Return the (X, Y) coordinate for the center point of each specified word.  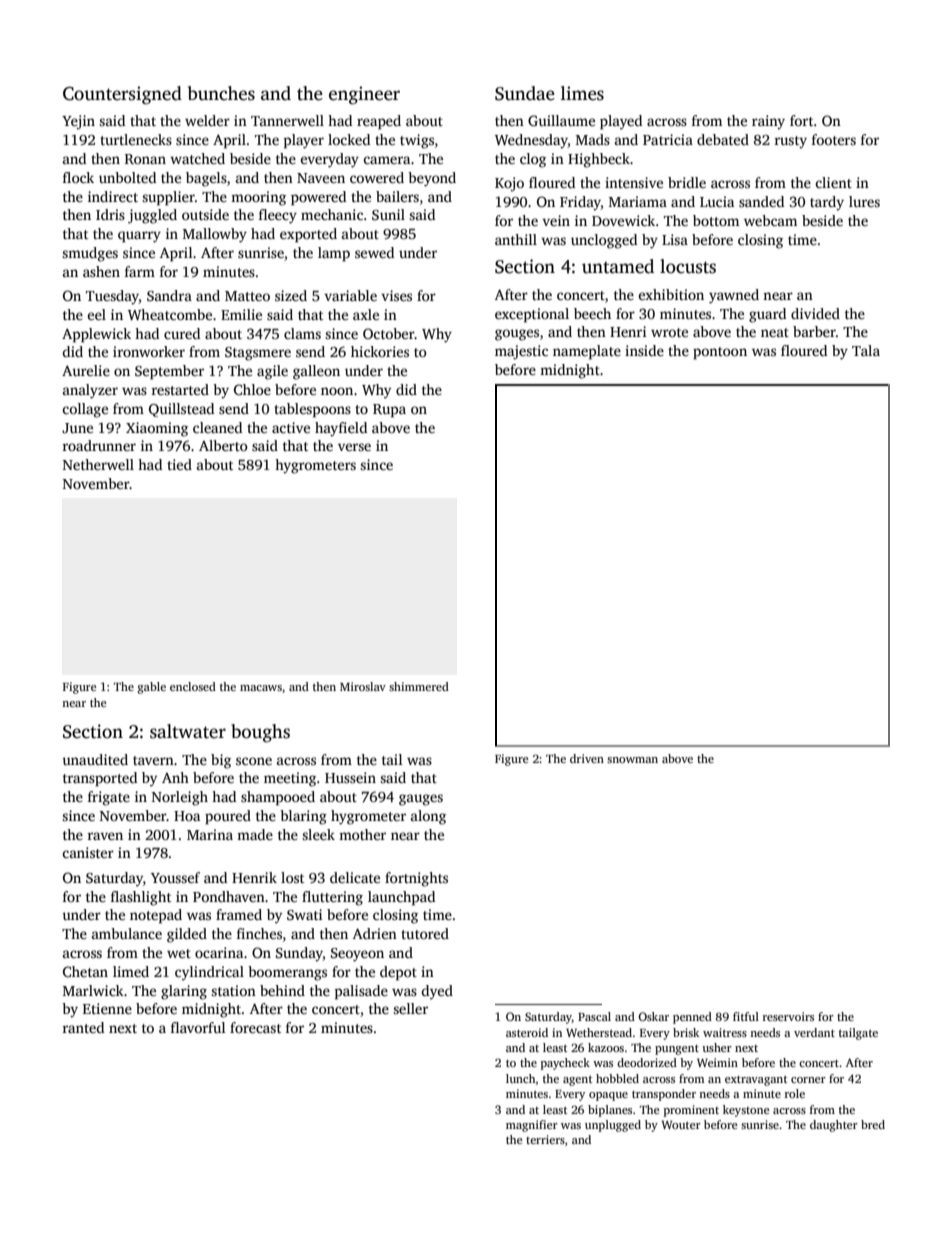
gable (152, 688)
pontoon (720, 353)
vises (396, 295)
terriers (545, 1139)
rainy (768, 122)
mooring (258, 198)
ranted (83, 1027)
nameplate (587, 352)
